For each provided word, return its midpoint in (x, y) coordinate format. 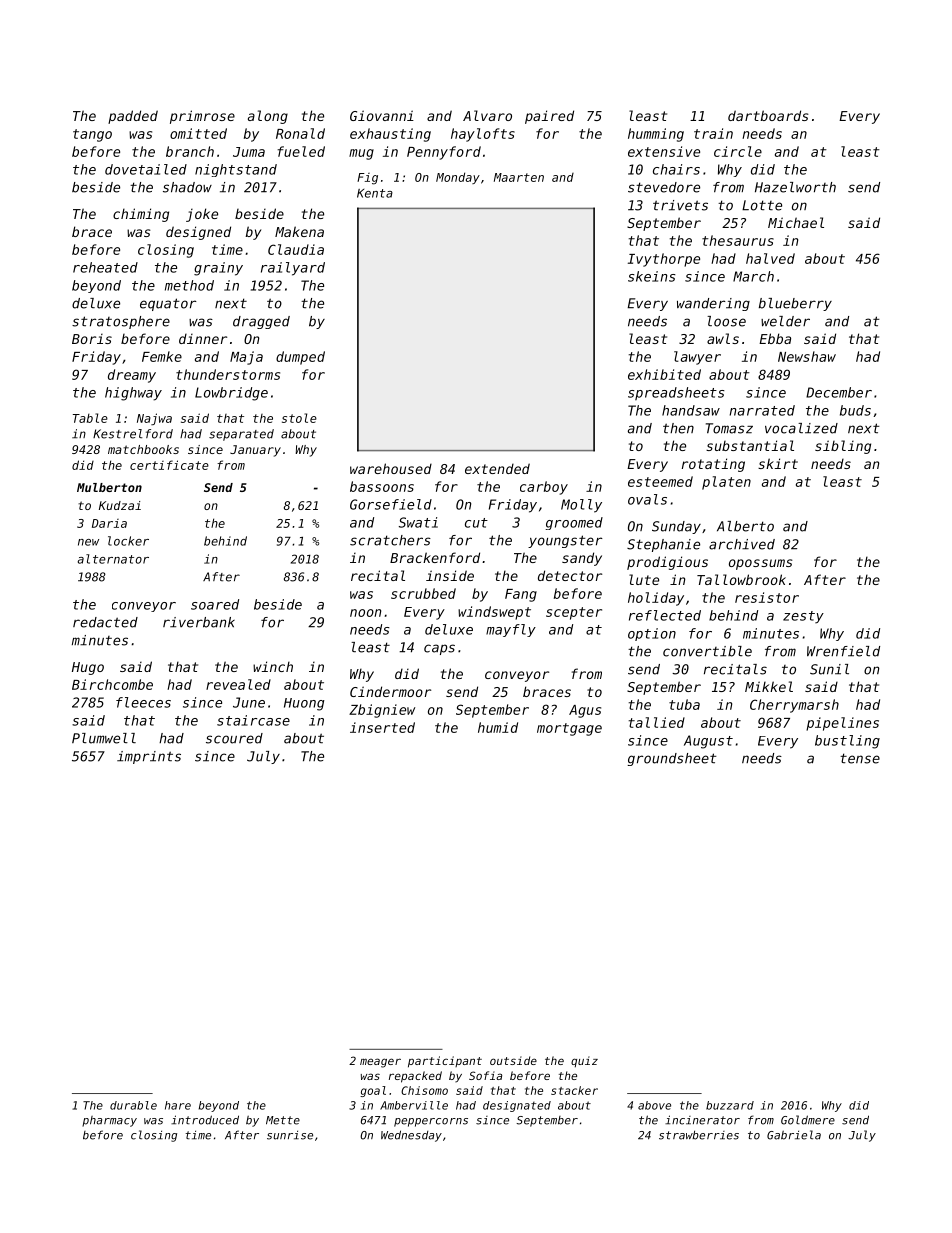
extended (497, 468)
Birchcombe (112, 684)
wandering (713, 304)
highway (133, 394)
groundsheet (672, 759)
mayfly (511, 630)
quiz (584, 1061)
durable (133, 1105)
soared (215, 604)
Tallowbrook (741, 579)
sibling (843, 447)
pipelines (842, 724)
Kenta (375, 193)
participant (445, 1062)
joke (202, 215)
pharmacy (109, 1121)
